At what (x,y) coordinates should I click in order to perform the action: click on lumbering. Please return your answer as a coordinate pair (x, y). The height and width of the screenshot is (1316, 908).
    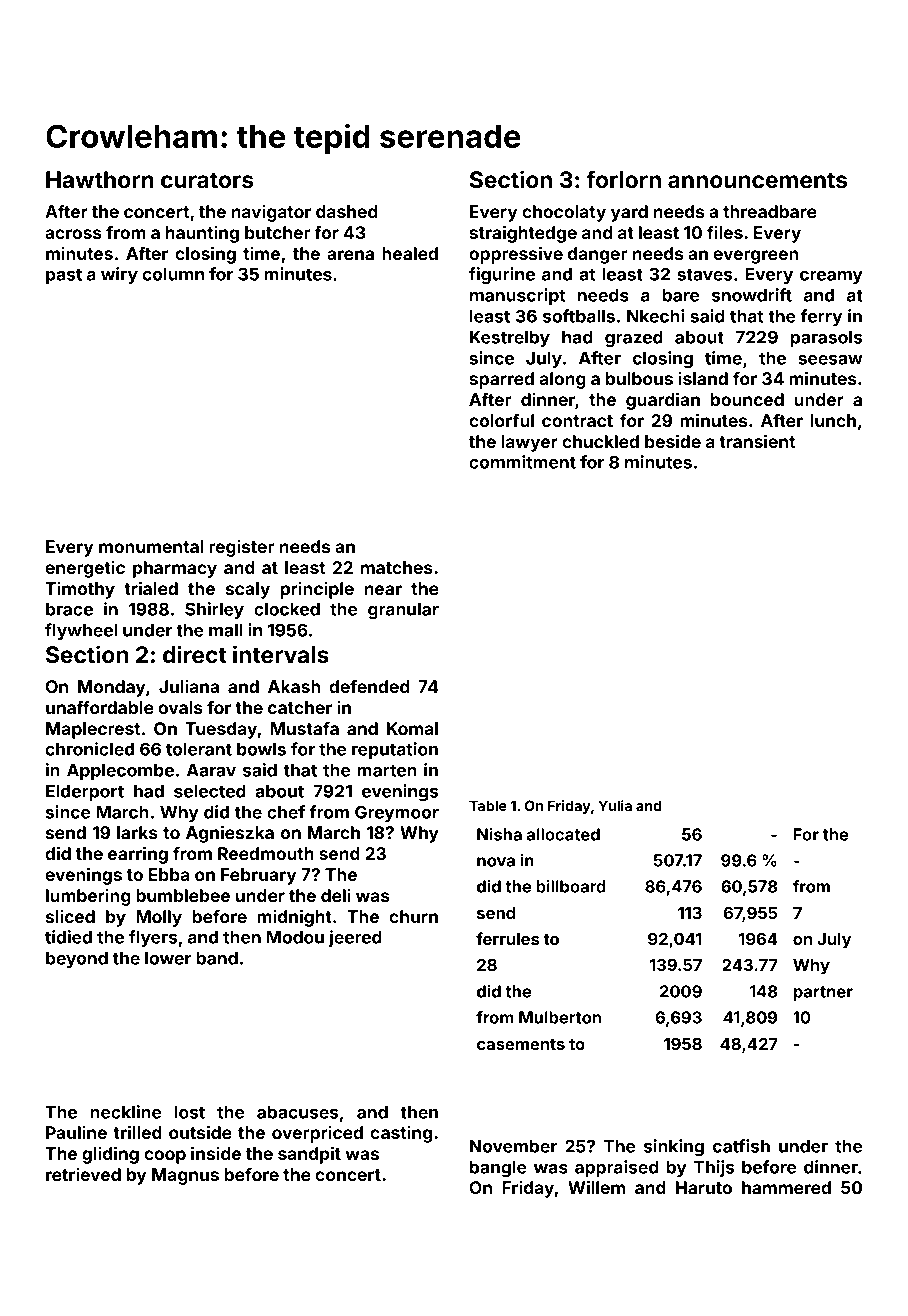
    Looking at the image, I should click on (88, 897).
